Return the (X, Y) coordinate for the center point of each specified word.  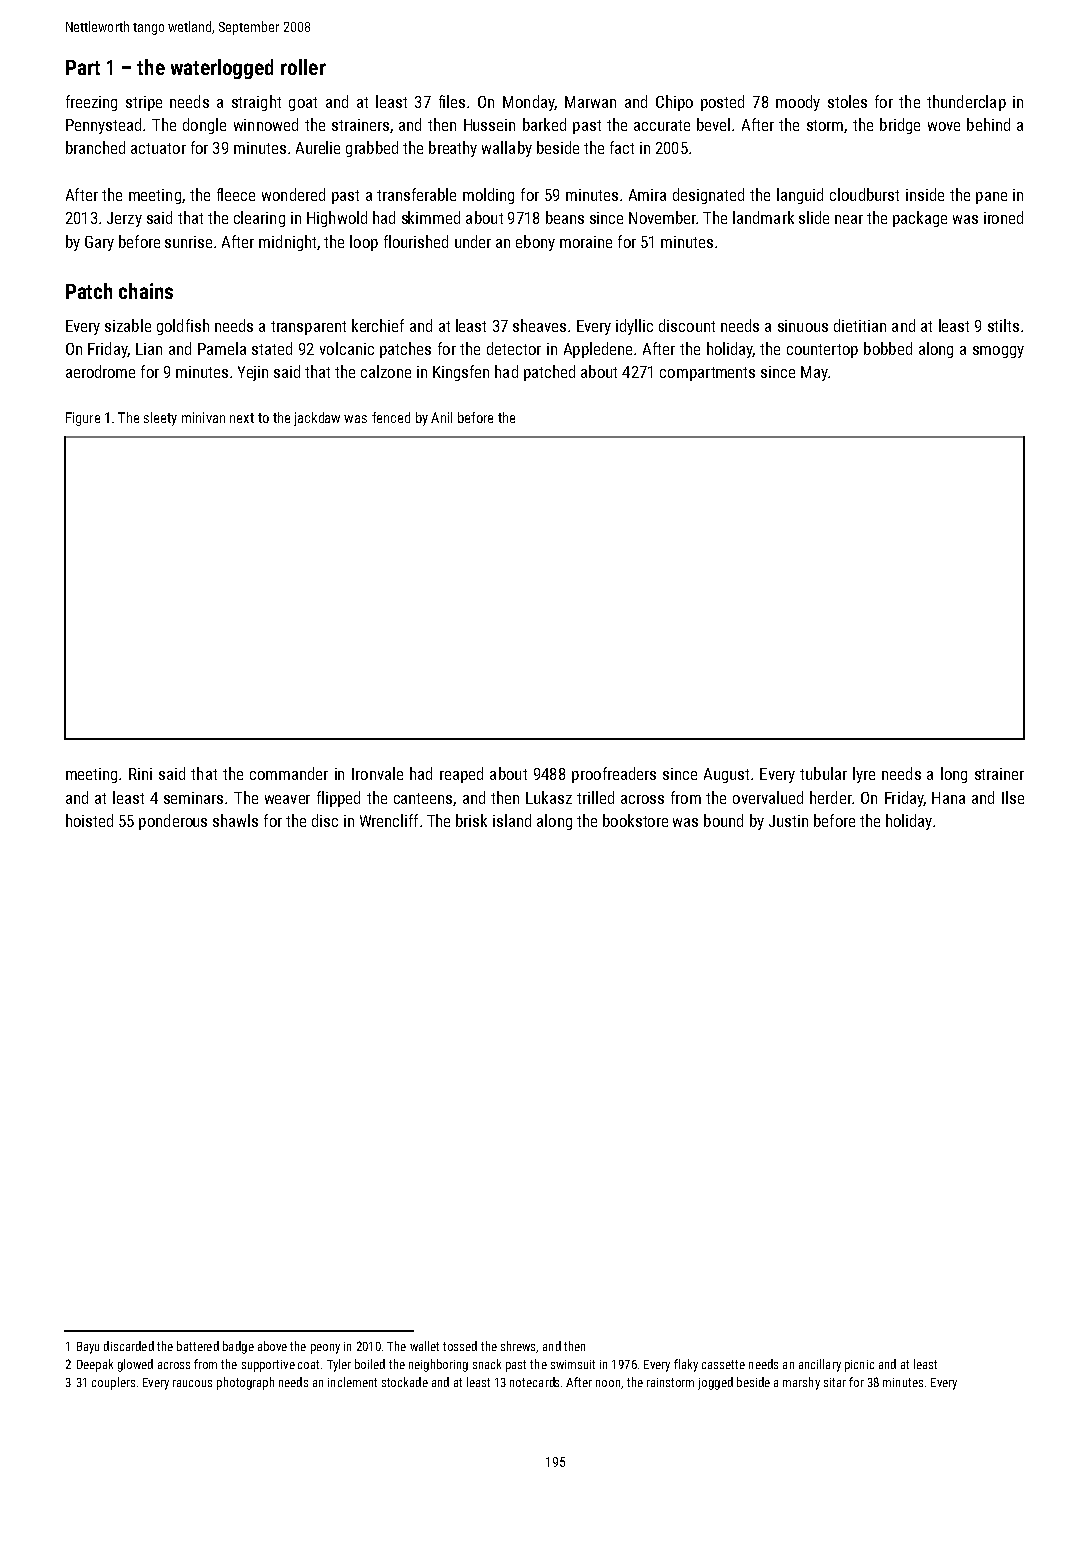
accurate (662, 125)
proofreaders (614, 775)
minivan (203, 417)
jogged (715, 1383)
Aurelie (318, 147)
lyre (864, 775)
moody (798, 103)
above (272, 1346)
